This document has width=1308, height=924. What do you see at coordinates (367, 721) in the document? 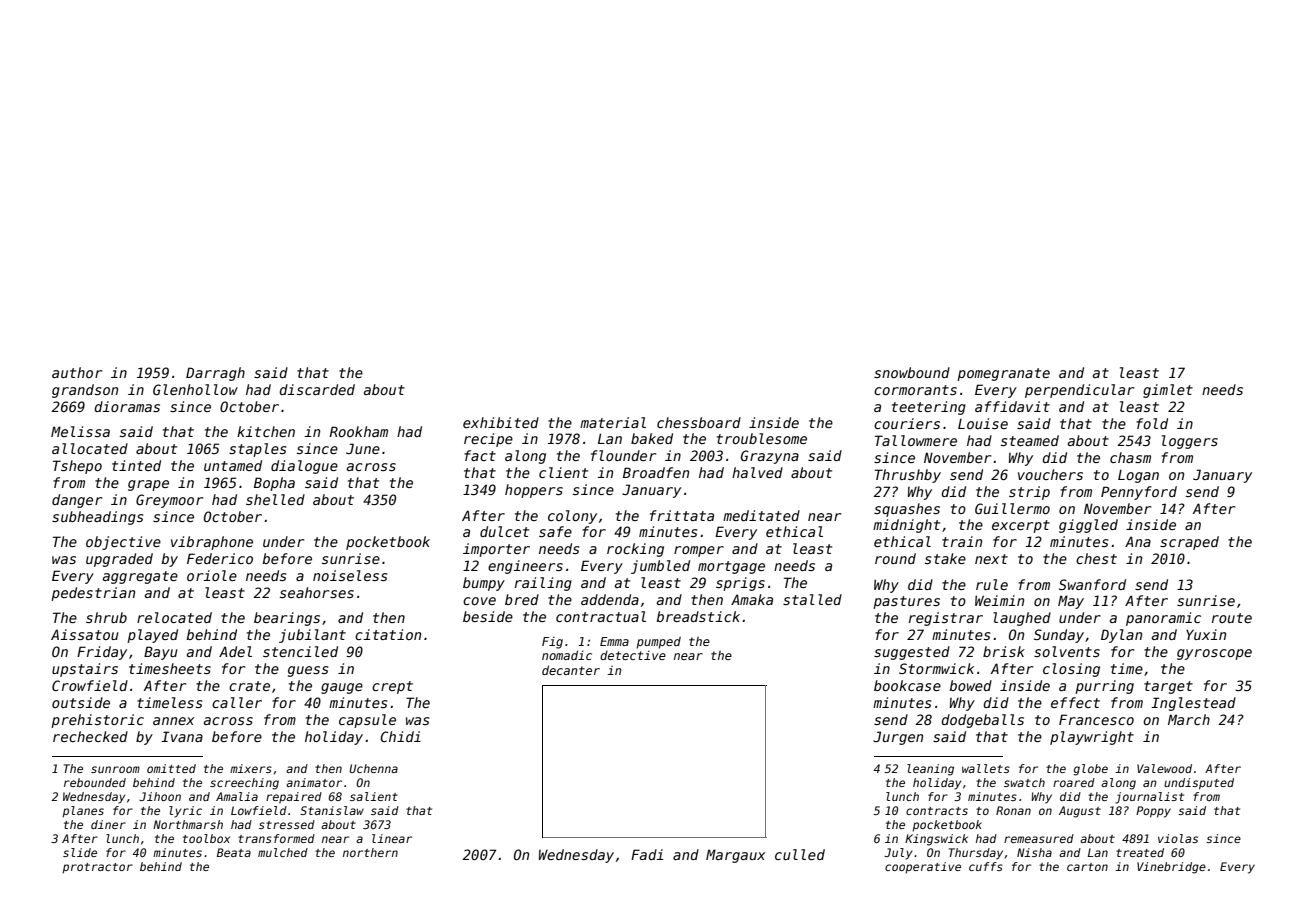
I see `capsule` at bounding box center [367, 721].
